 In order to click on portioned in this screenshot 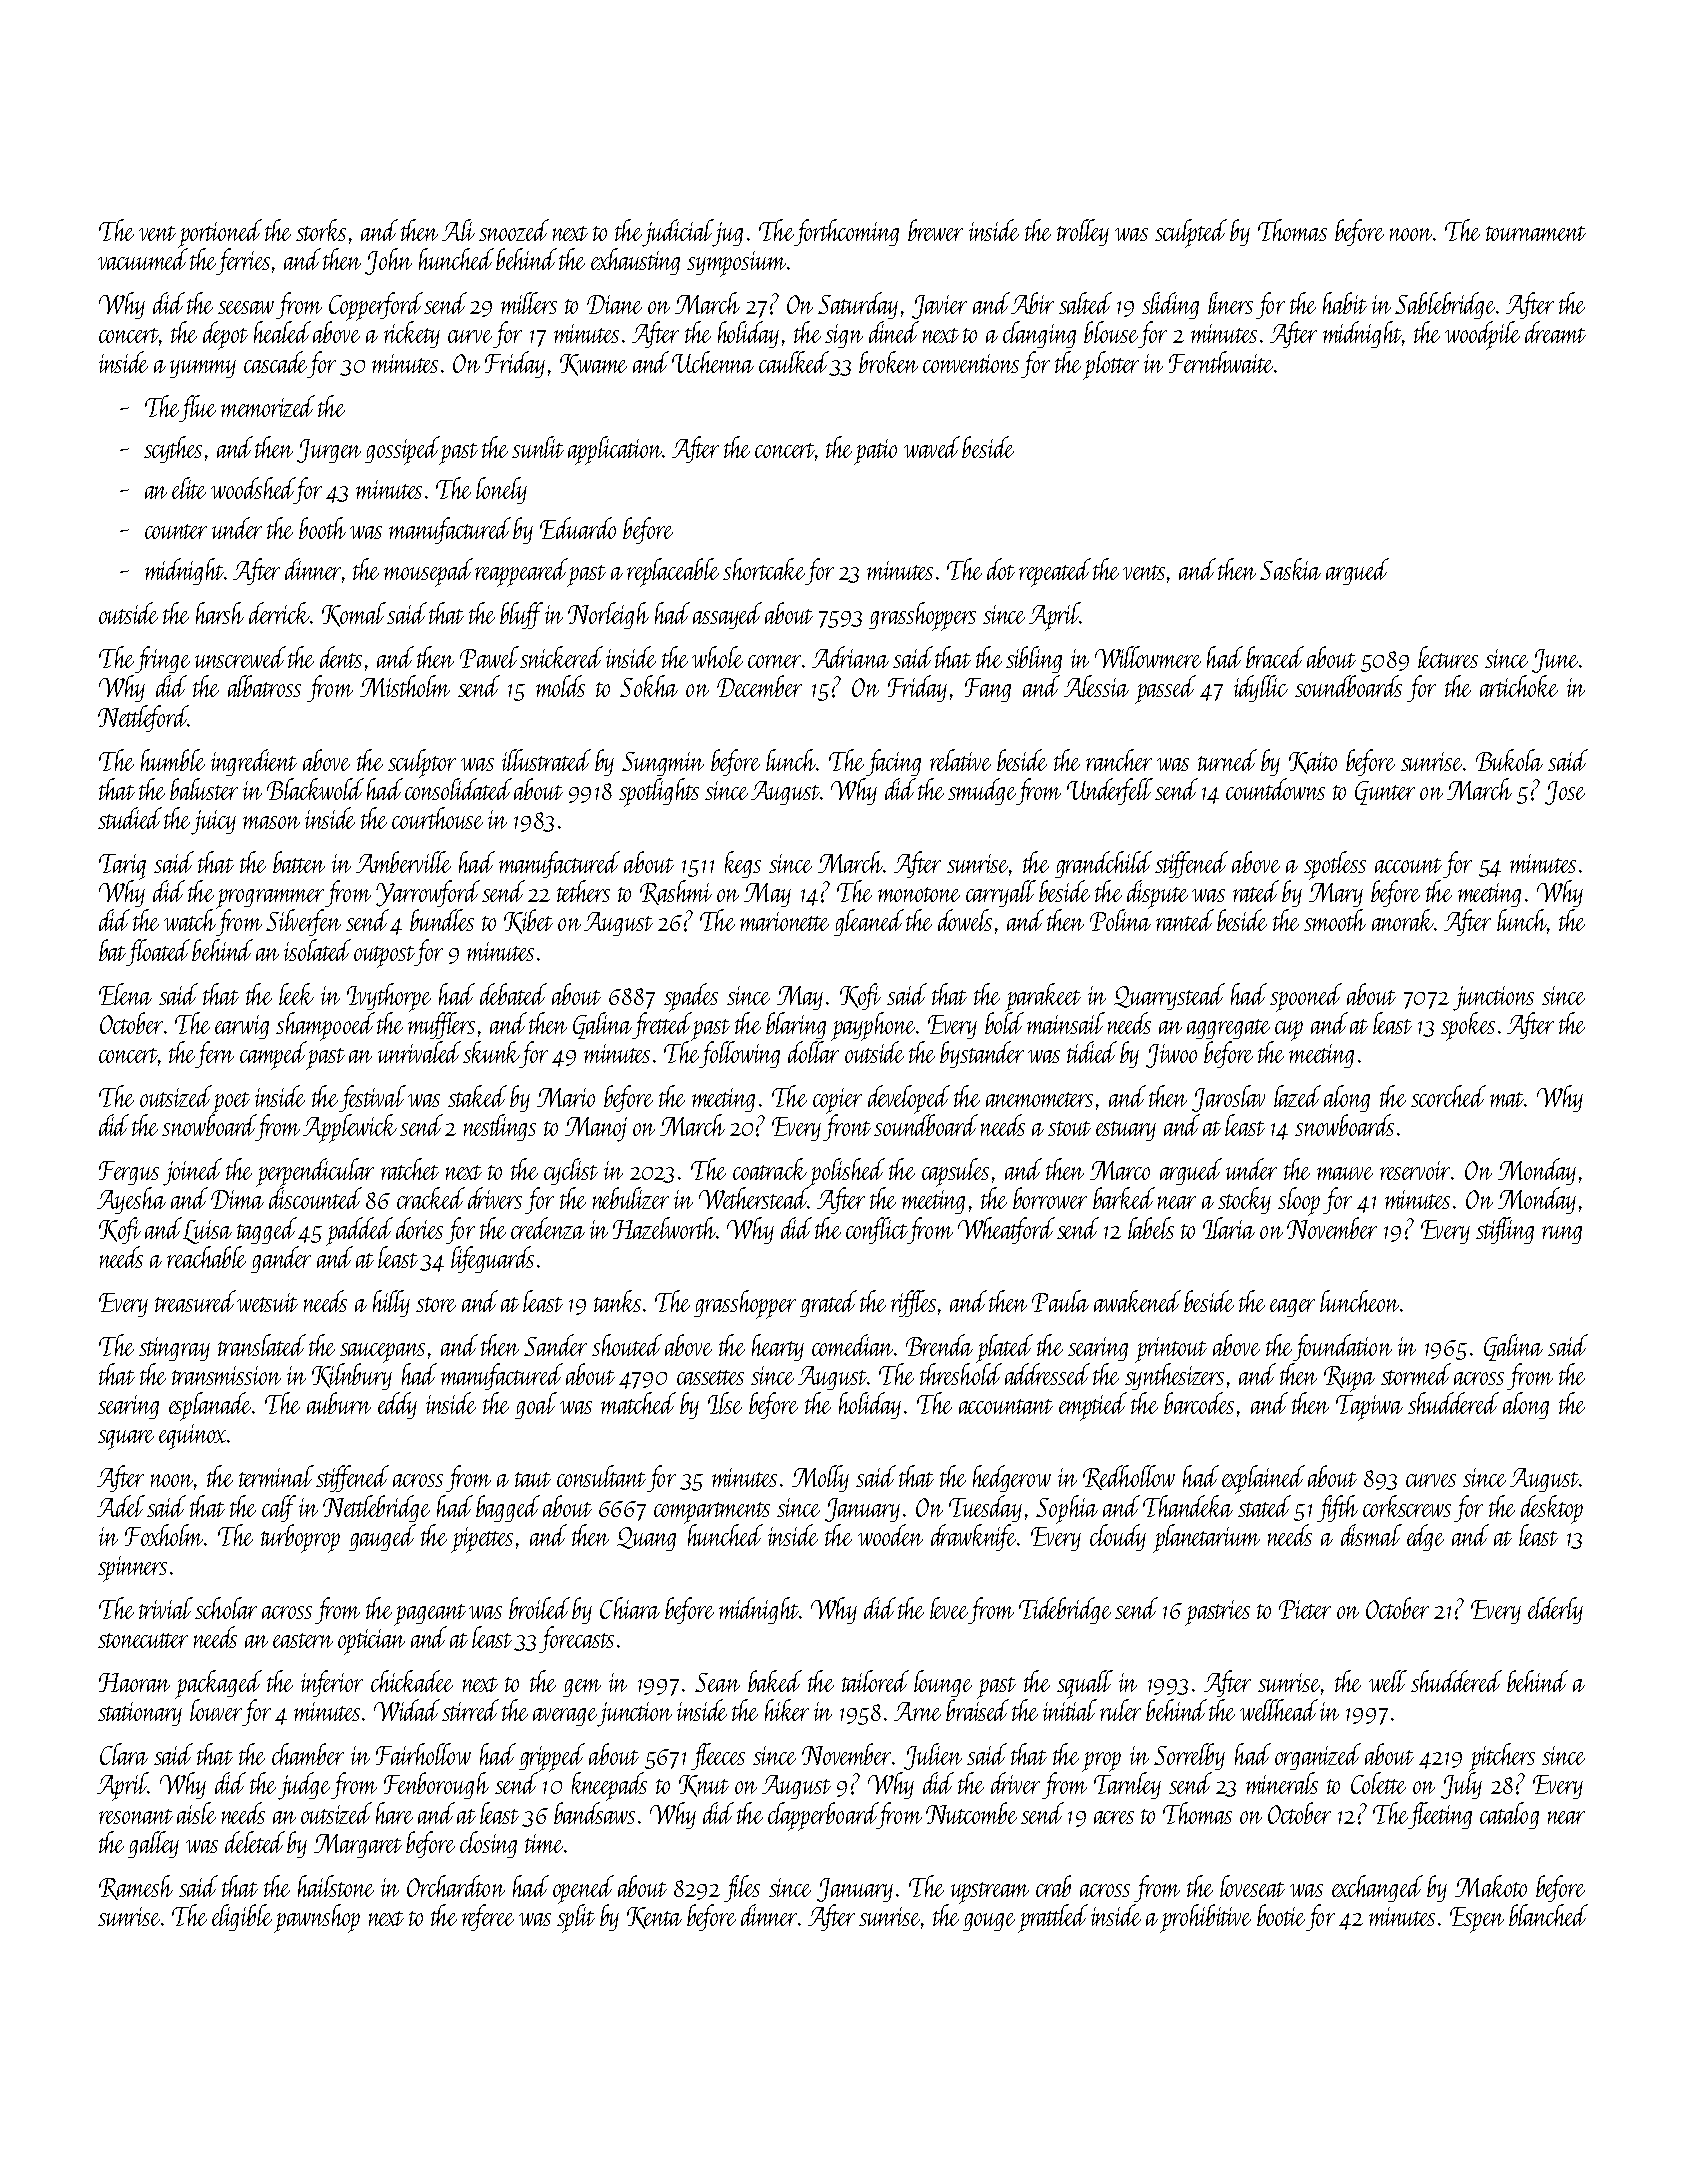, I will do `click(220, 233)`.
